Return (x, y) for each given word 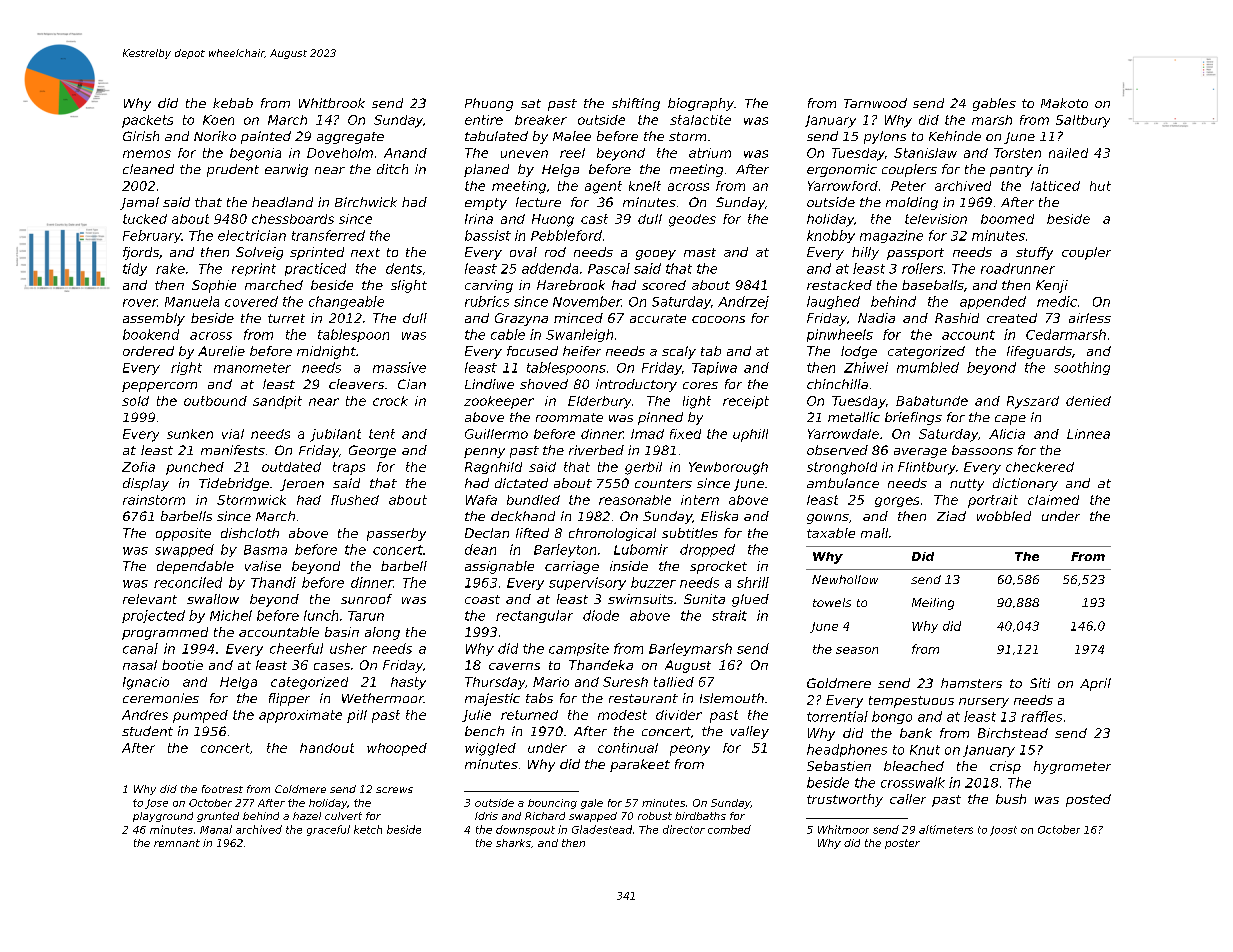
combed (729, 829)
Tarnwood (875, 103)
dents (404, 268)
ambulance (843, 483)
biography (701, 104)
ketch (368, 829)
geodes (692, 220)
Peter (908, 186)
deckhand (523, 516)
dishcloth (250, 533)
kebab (233, 103)
